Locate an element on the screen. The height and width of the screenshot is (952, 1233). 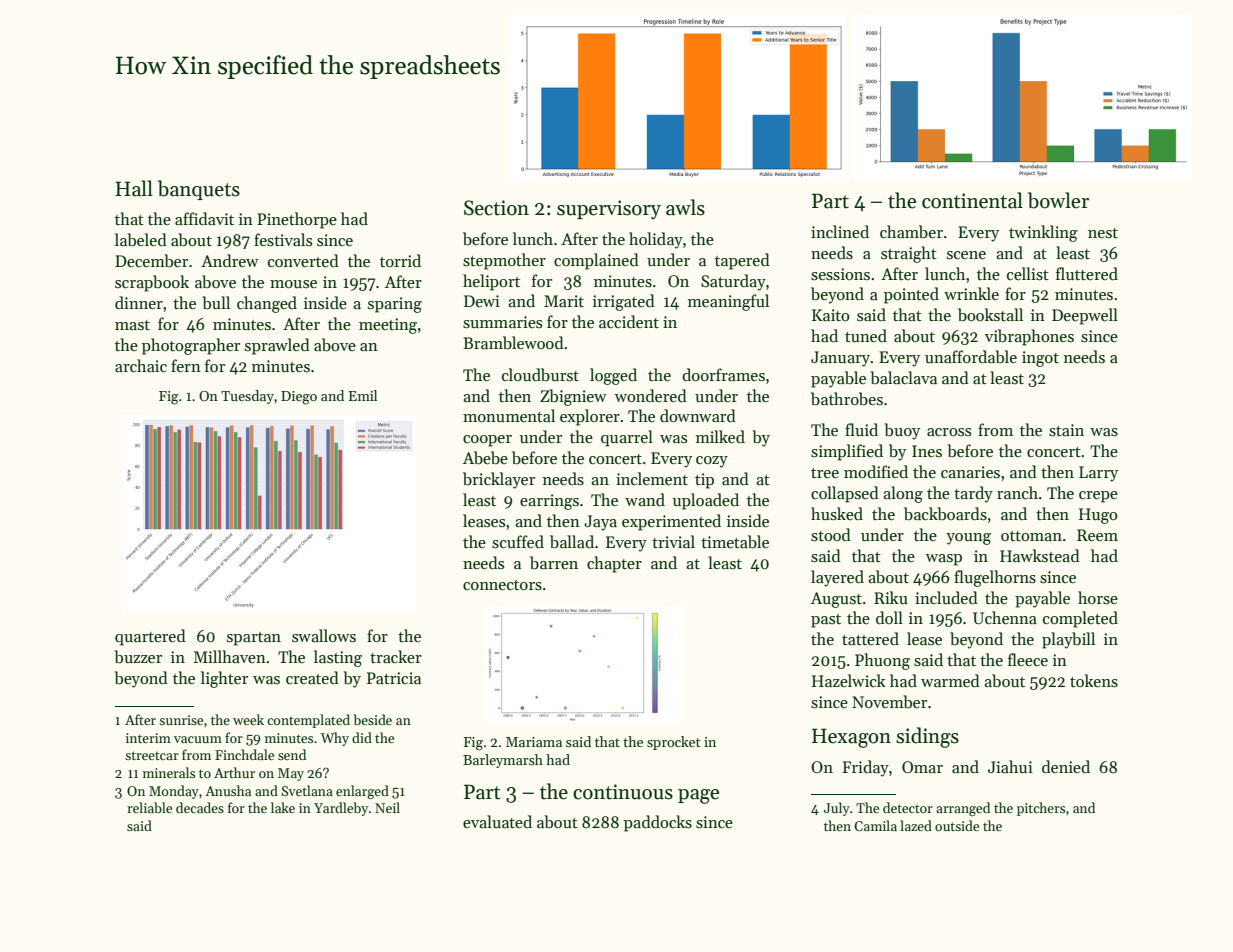
swallows is located at coordinates (324, 635).
